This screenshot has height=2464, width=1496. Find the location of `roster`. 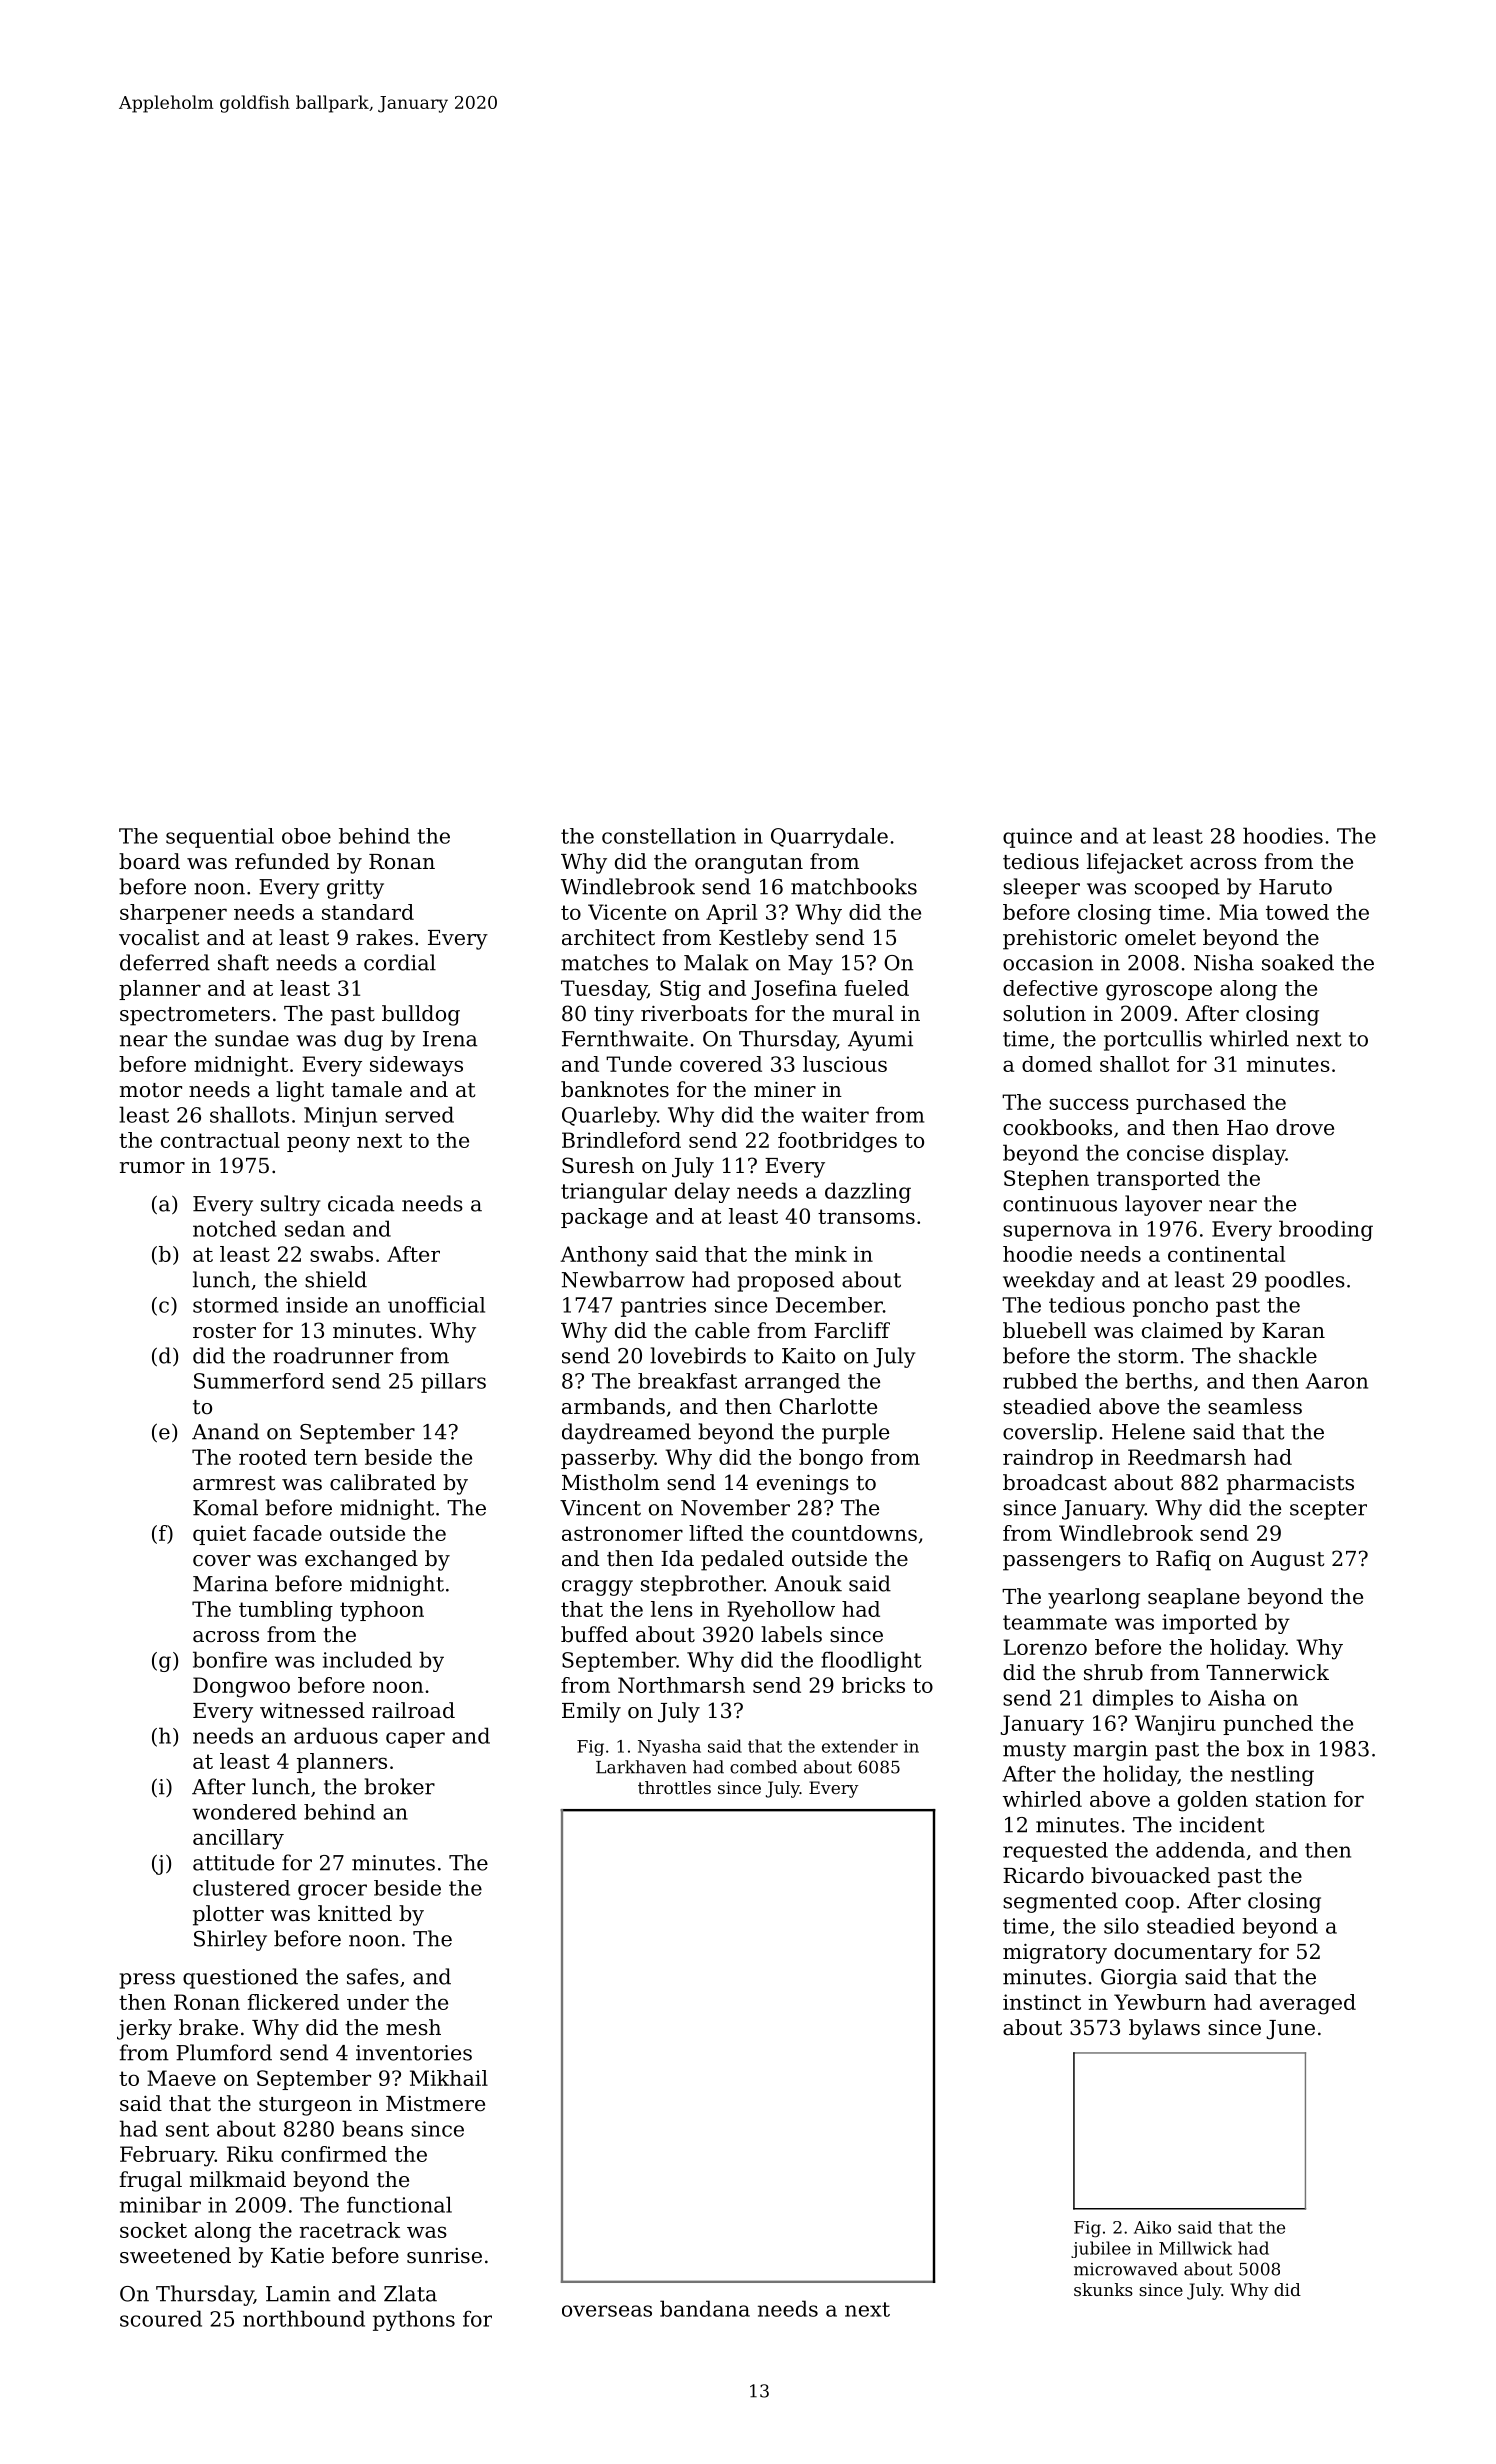

roster is located at coordinates (224, 1331).
